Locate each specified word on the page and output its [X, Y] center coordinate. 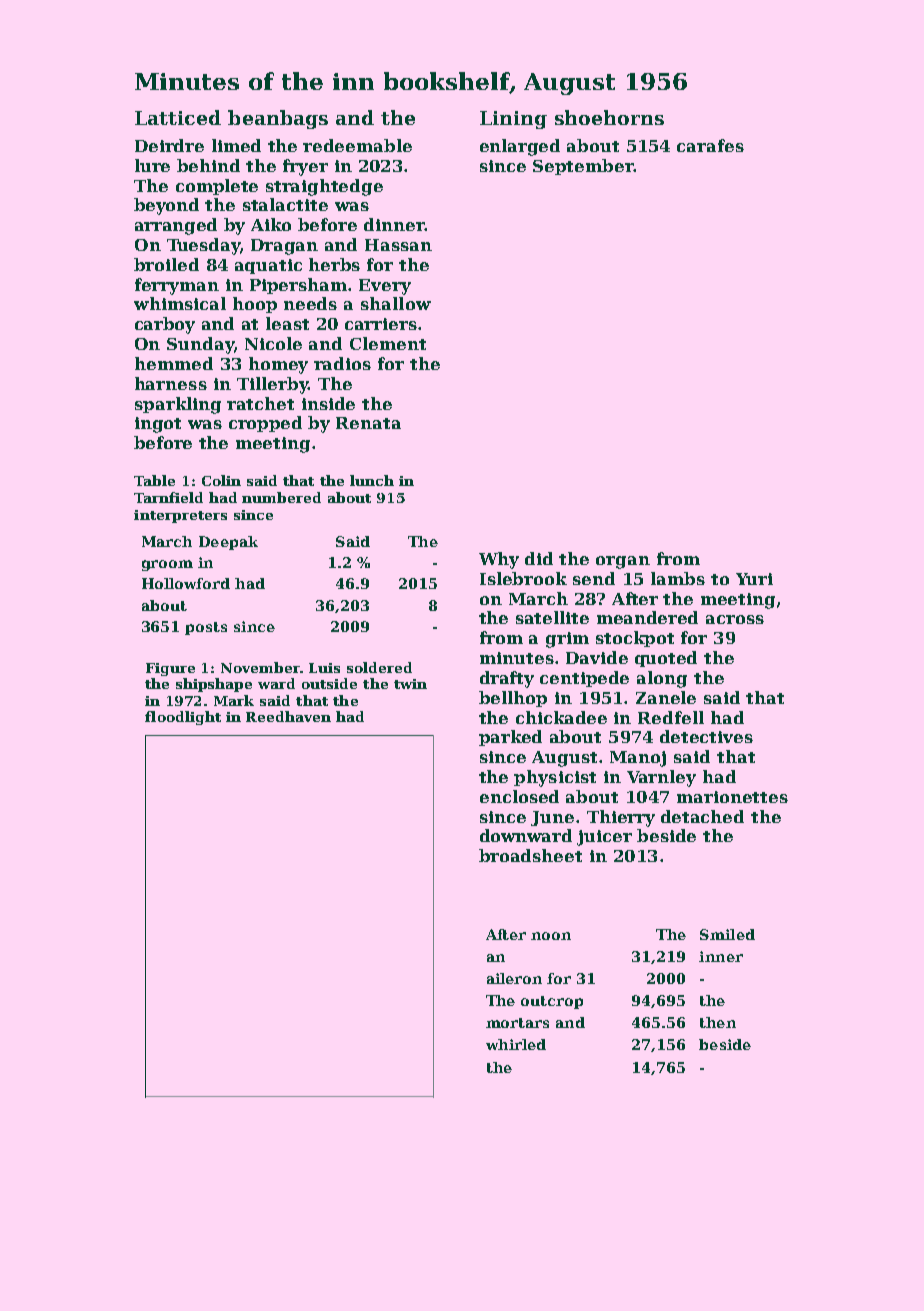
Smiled [727, 934]
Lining [513, 120]
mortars [517, 1023]
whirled [516, 1044]
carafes [710, 145]
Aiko [271, 224]
